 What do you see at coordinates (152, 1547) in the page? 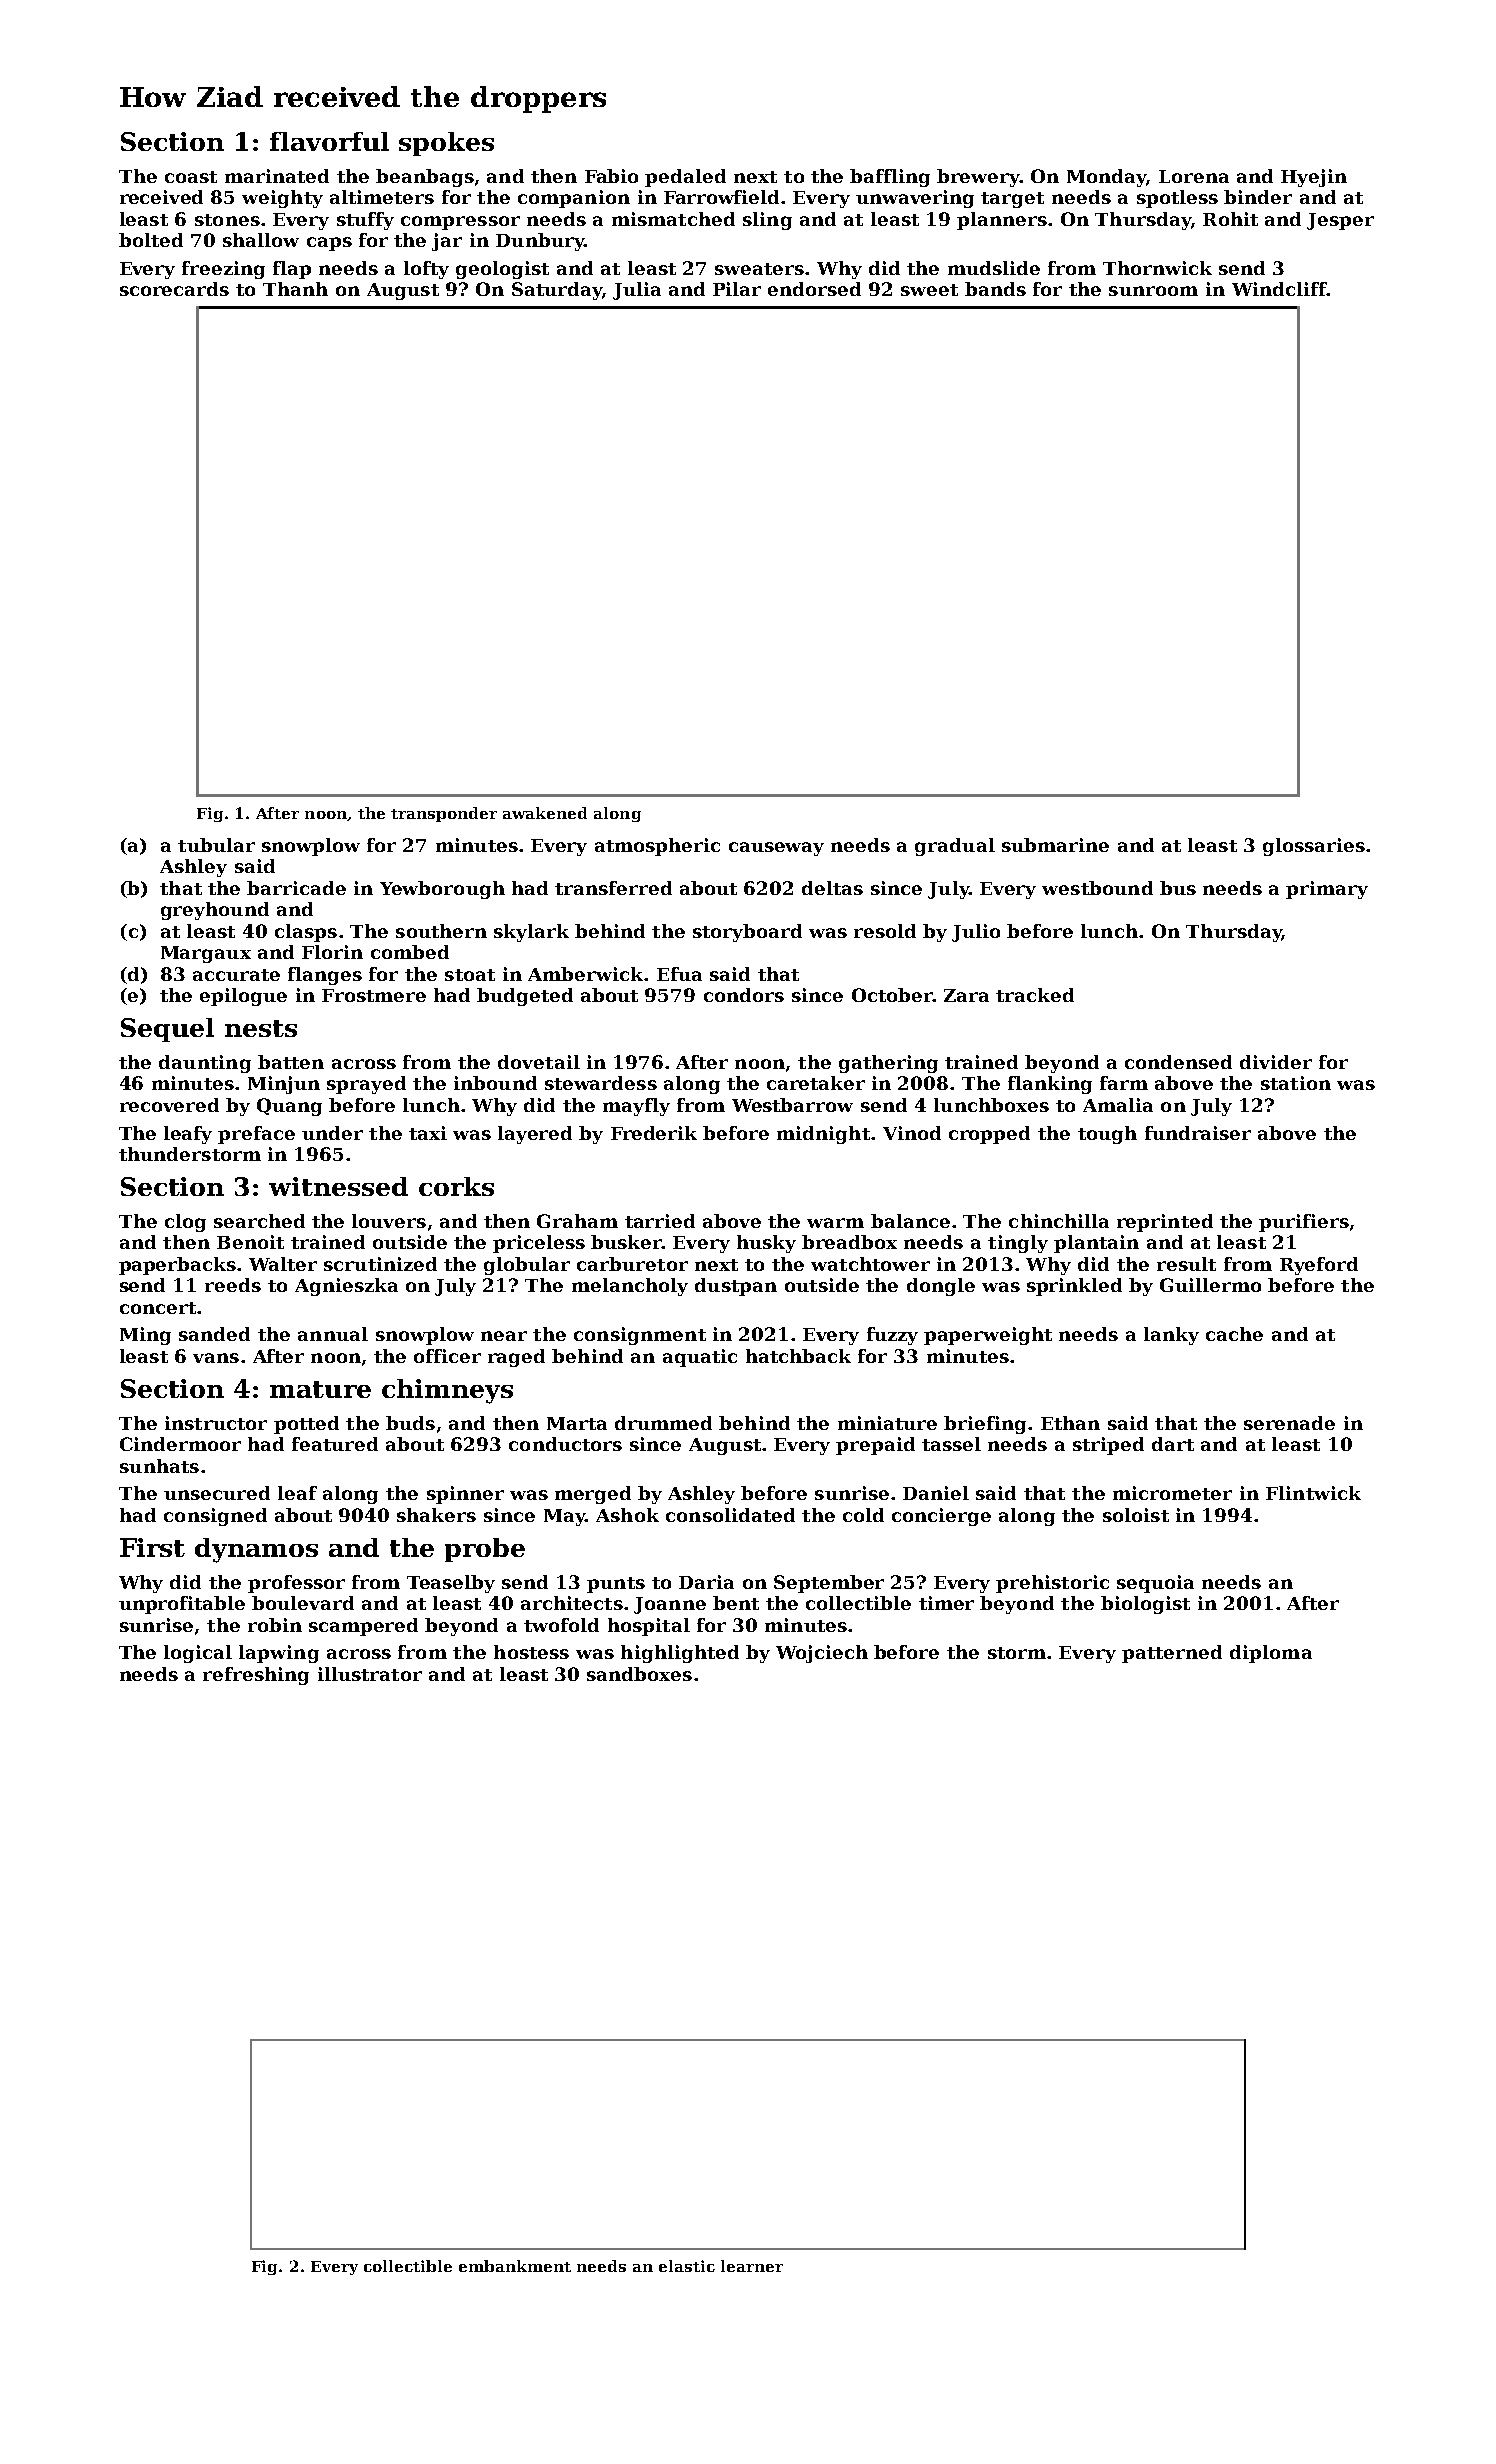
I see `First` at bounding box center [152, 1547].
